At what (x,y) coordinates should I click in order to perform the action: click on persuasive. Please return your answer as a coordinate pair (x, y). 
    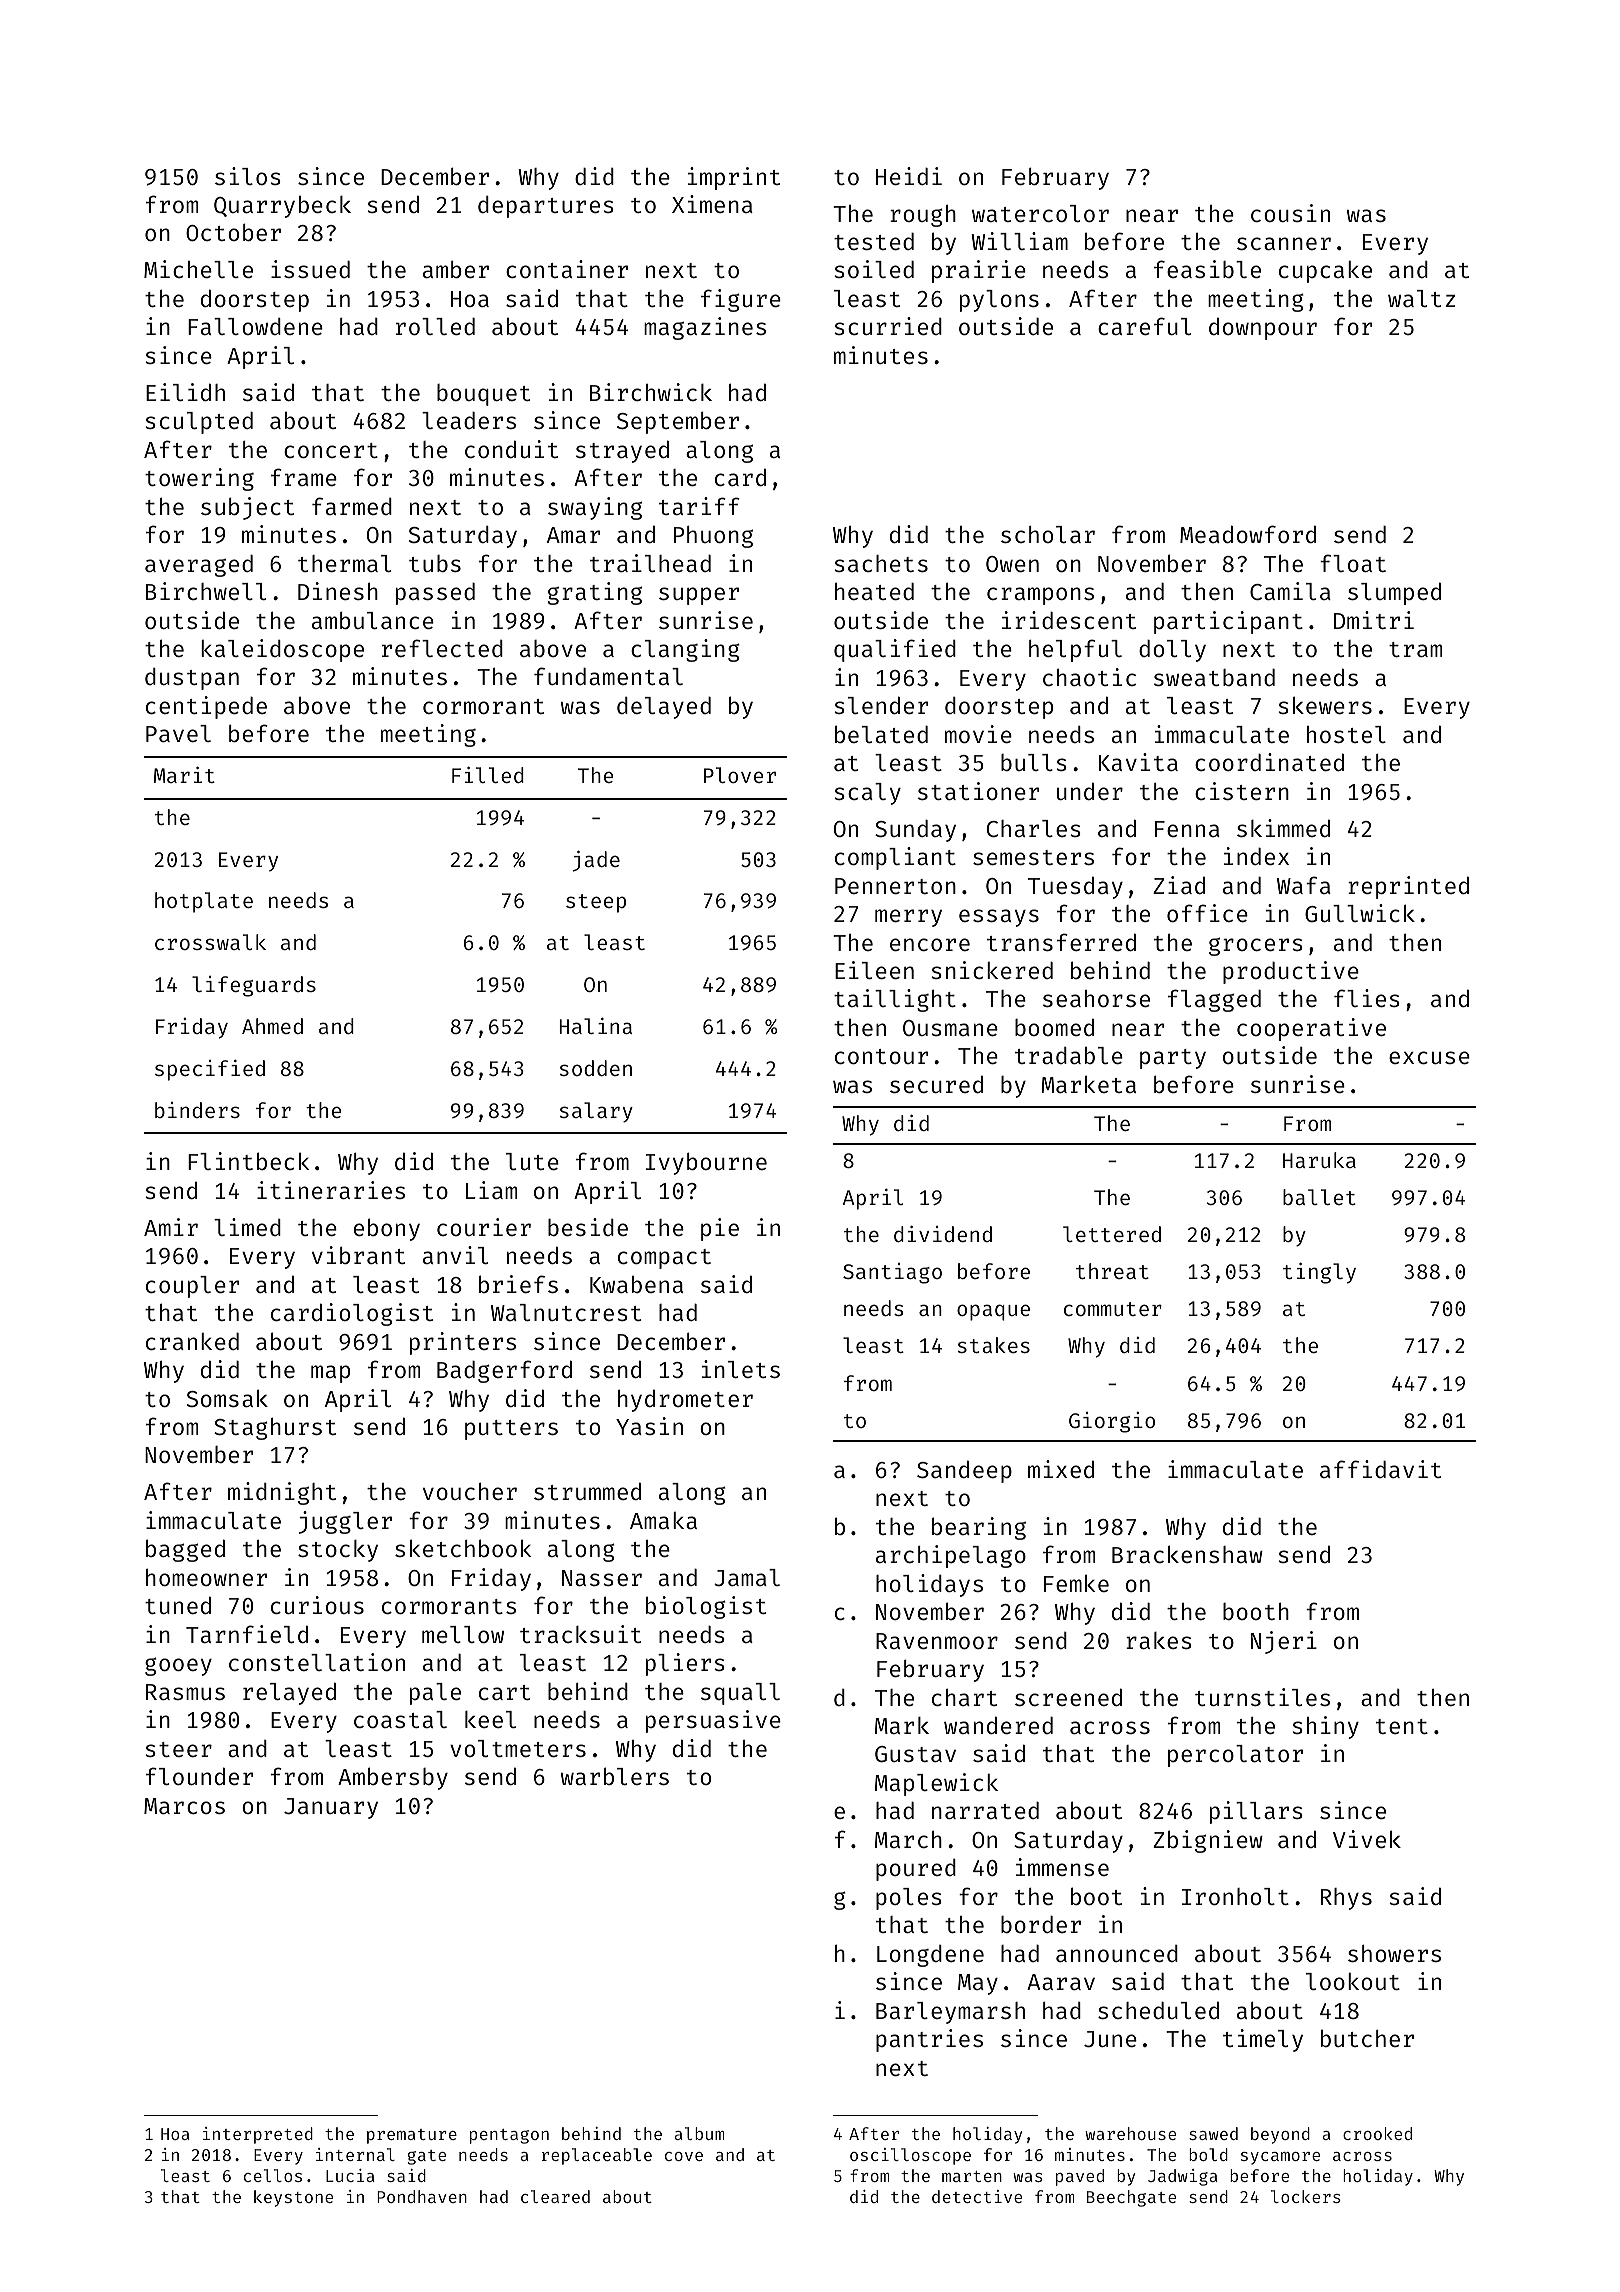
    Looking at the image, I should click on (713, 1721).
